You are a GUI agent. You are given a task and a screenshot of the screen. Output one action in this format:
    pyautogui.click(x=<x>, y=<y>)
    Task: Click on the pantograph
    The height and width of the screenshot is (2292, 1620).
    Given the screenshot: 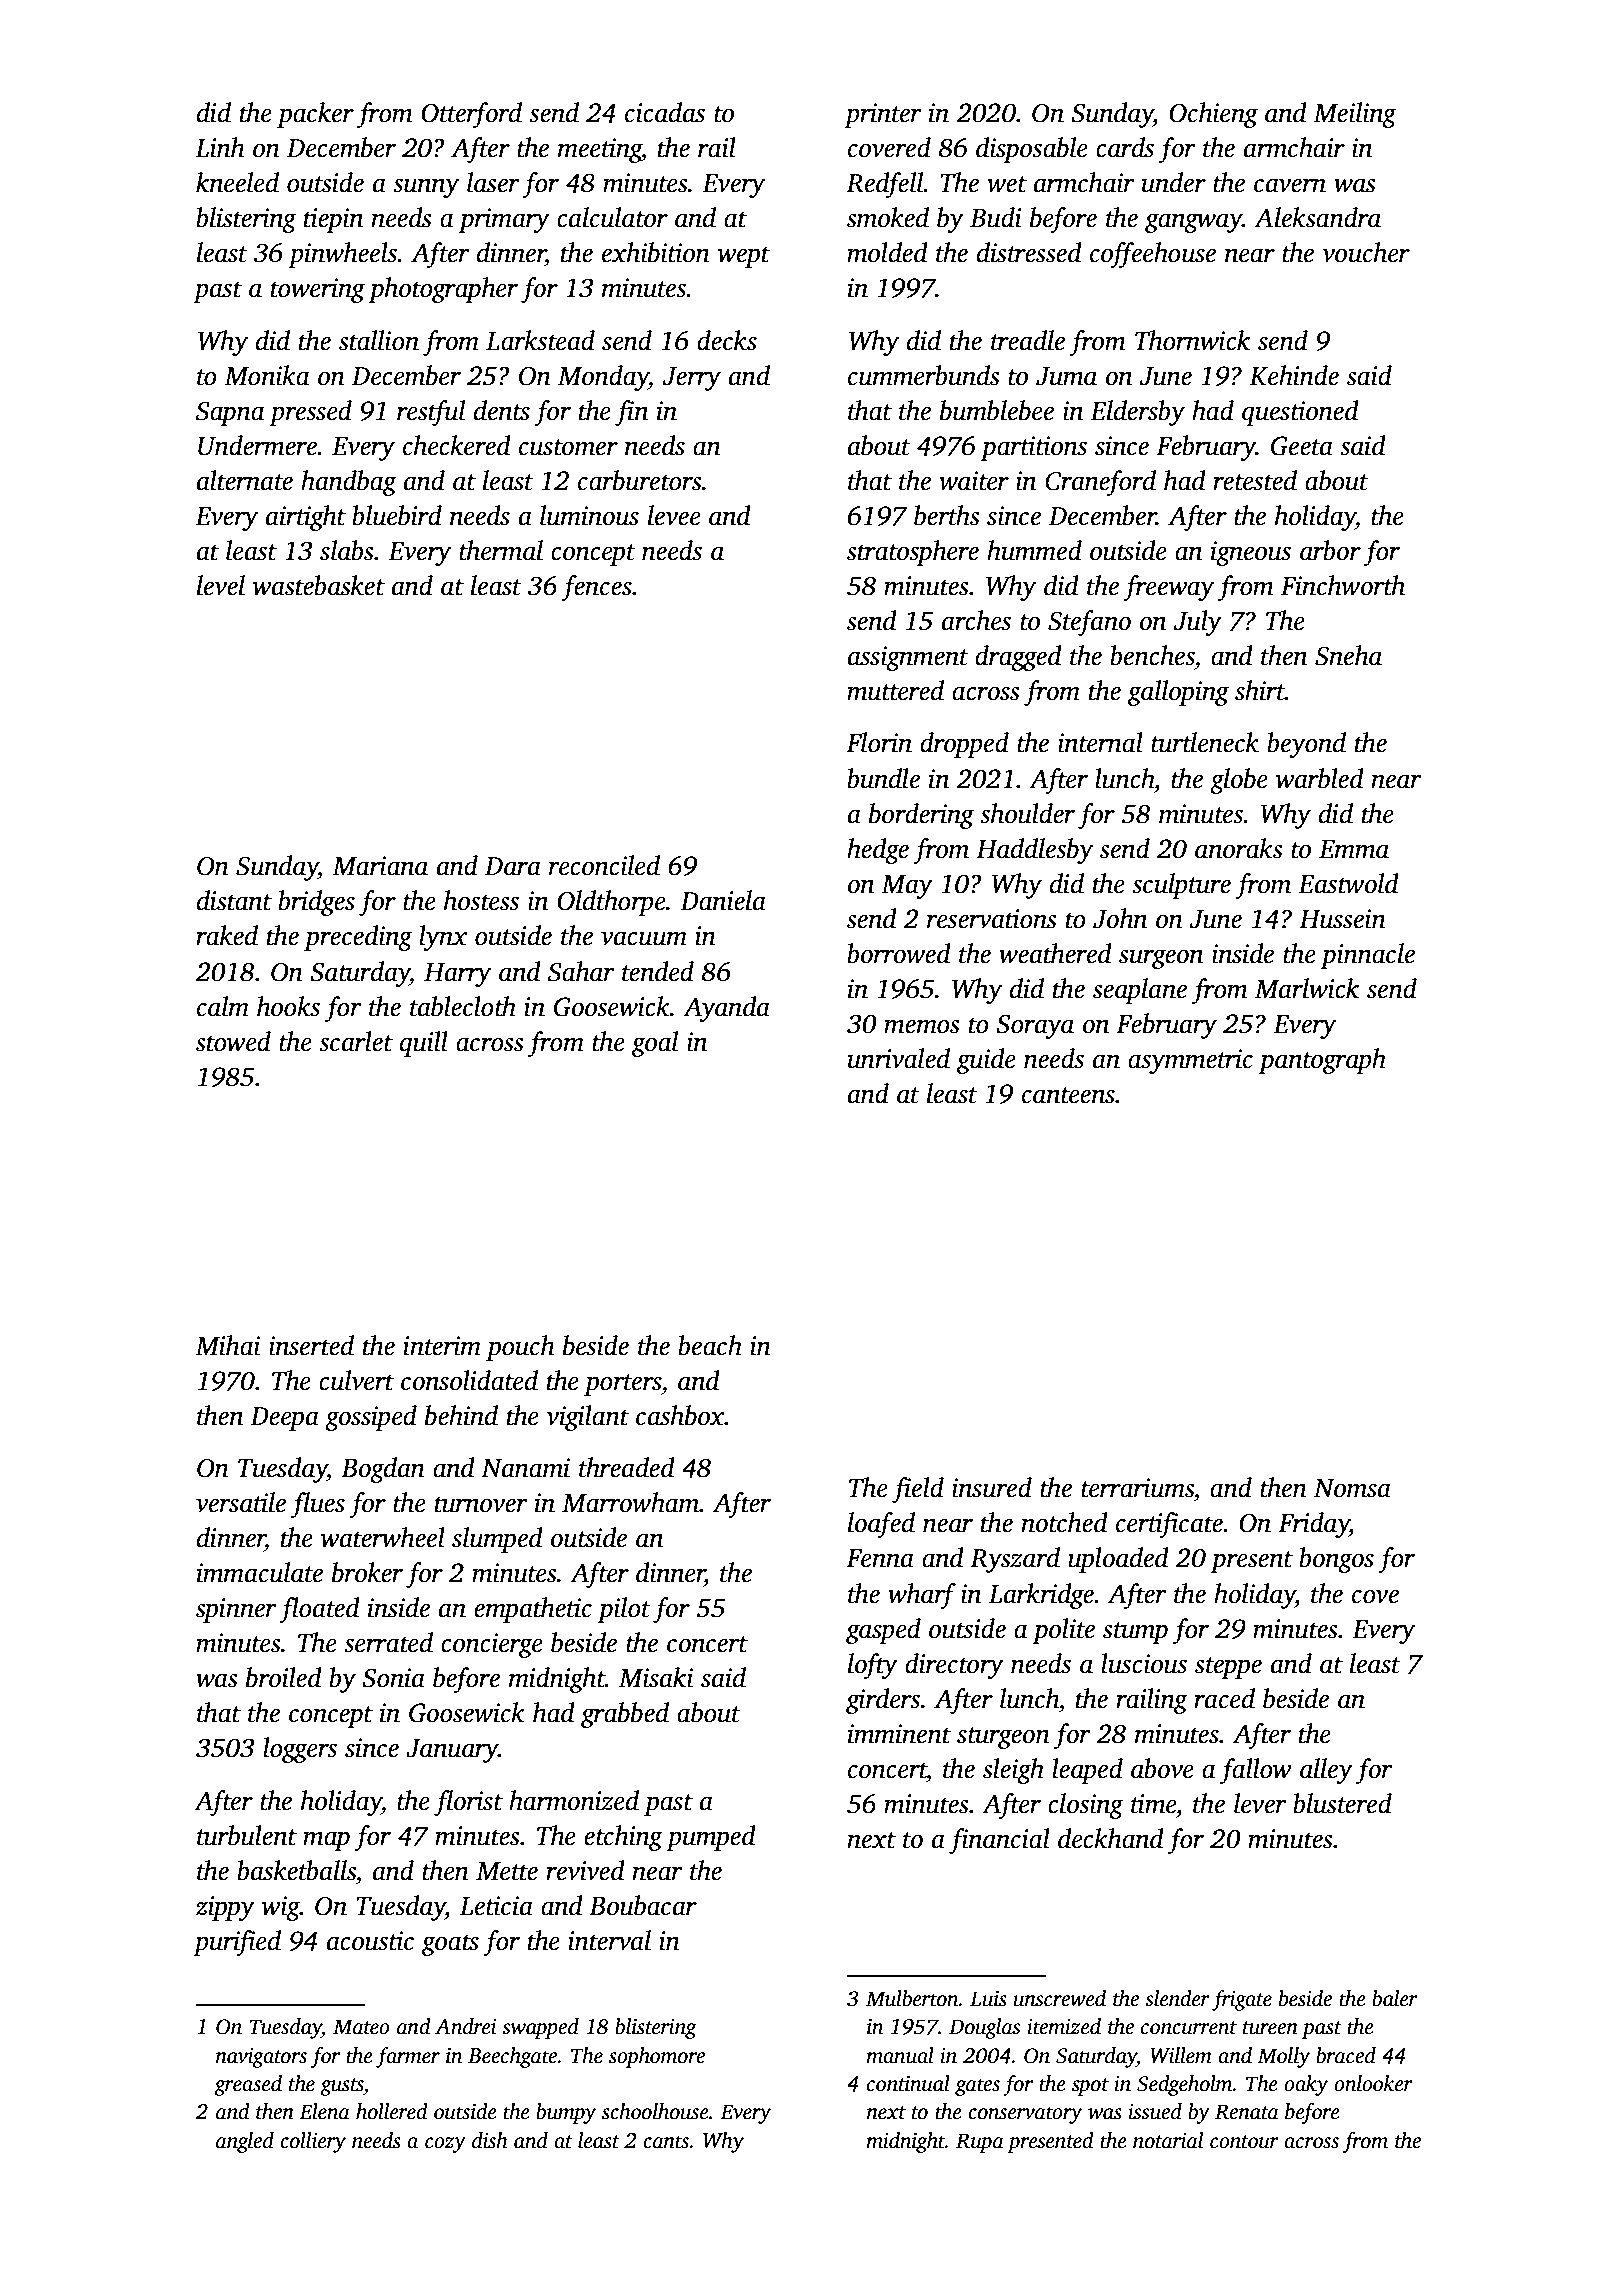 What is the action you would take?
    pyautogui.click(x=1322, y=1061)
